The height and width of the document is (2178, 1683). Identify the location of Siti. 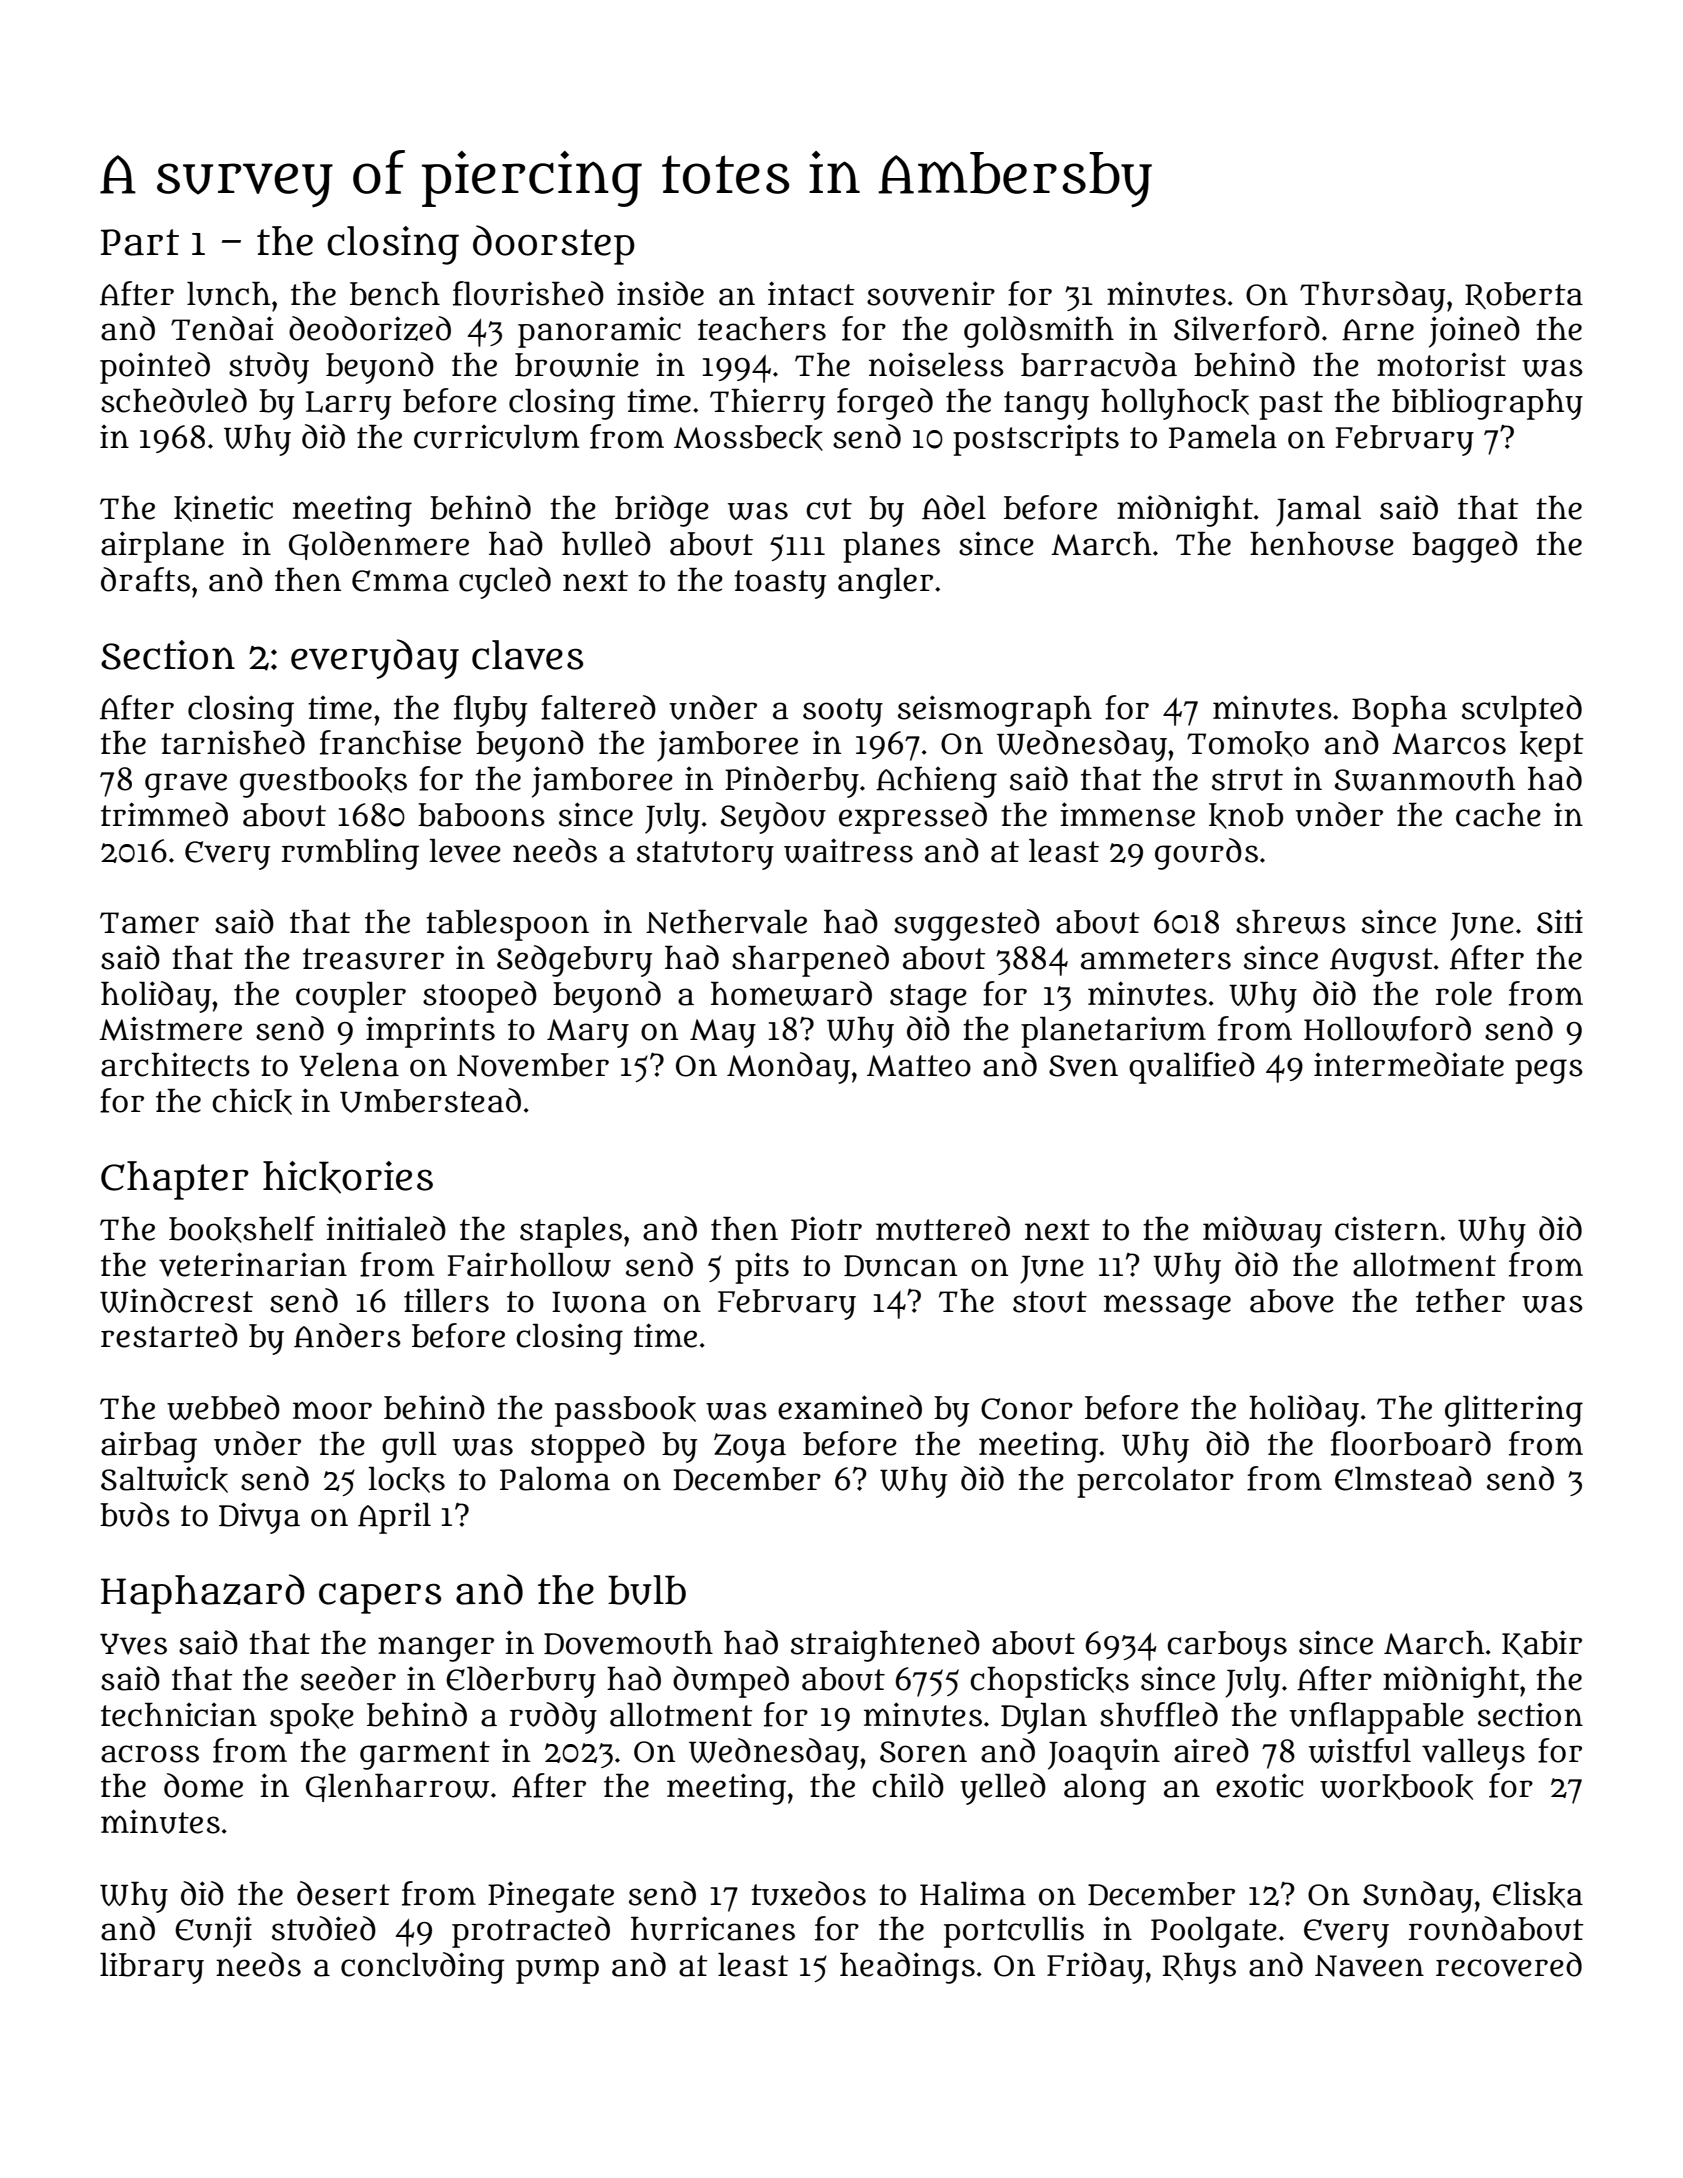
(1560, 921).
